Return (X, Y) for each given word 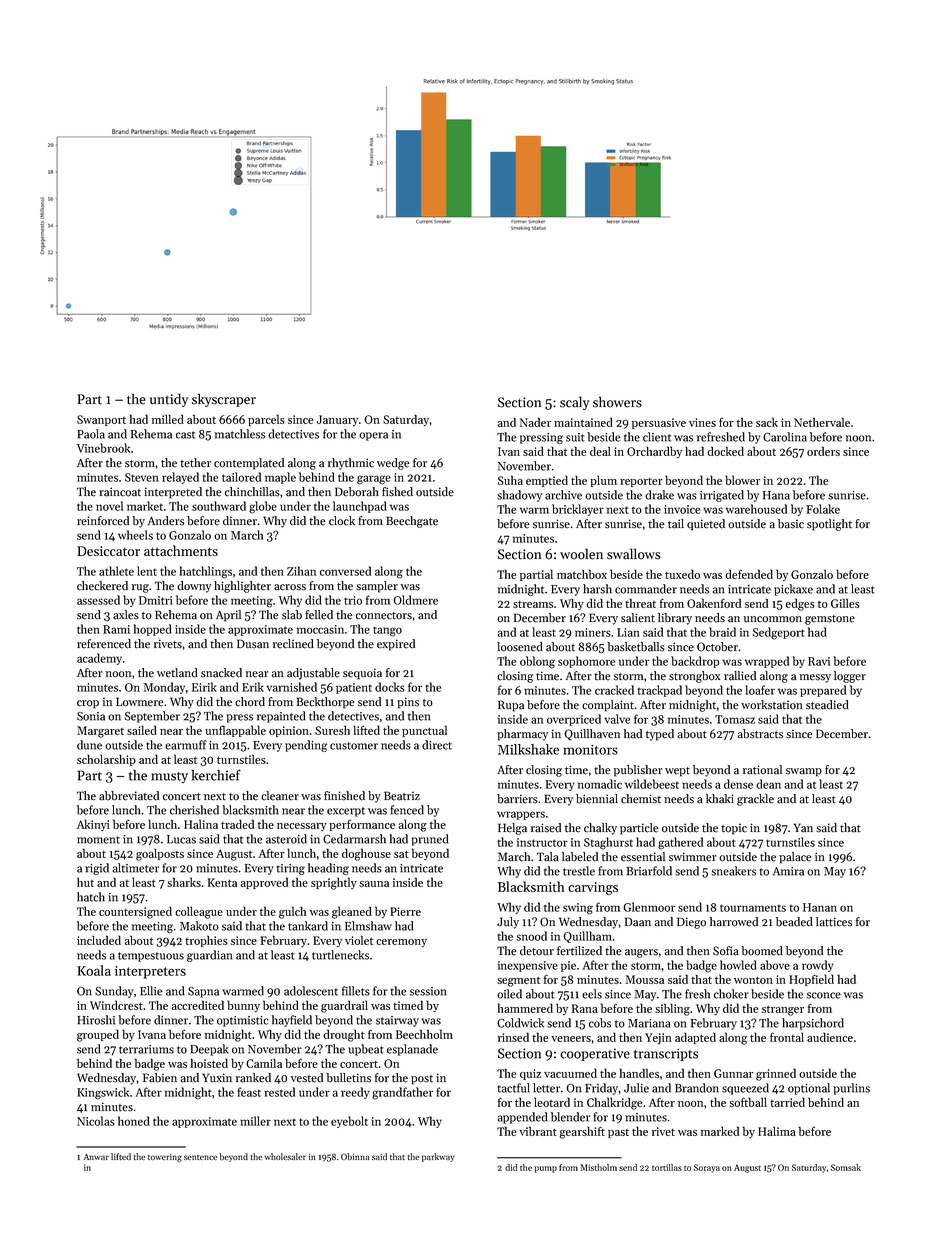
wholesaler (285, 1156)
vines (702, 422)
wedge (393, 464)
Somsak (846, 1167)
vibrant (538, 1131)
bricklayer (578, 510)
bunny (243, 1006)
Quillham (587, 937)
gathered (680, 843)
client (657, 437)
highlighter (242, 587)
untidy (169, 400)
